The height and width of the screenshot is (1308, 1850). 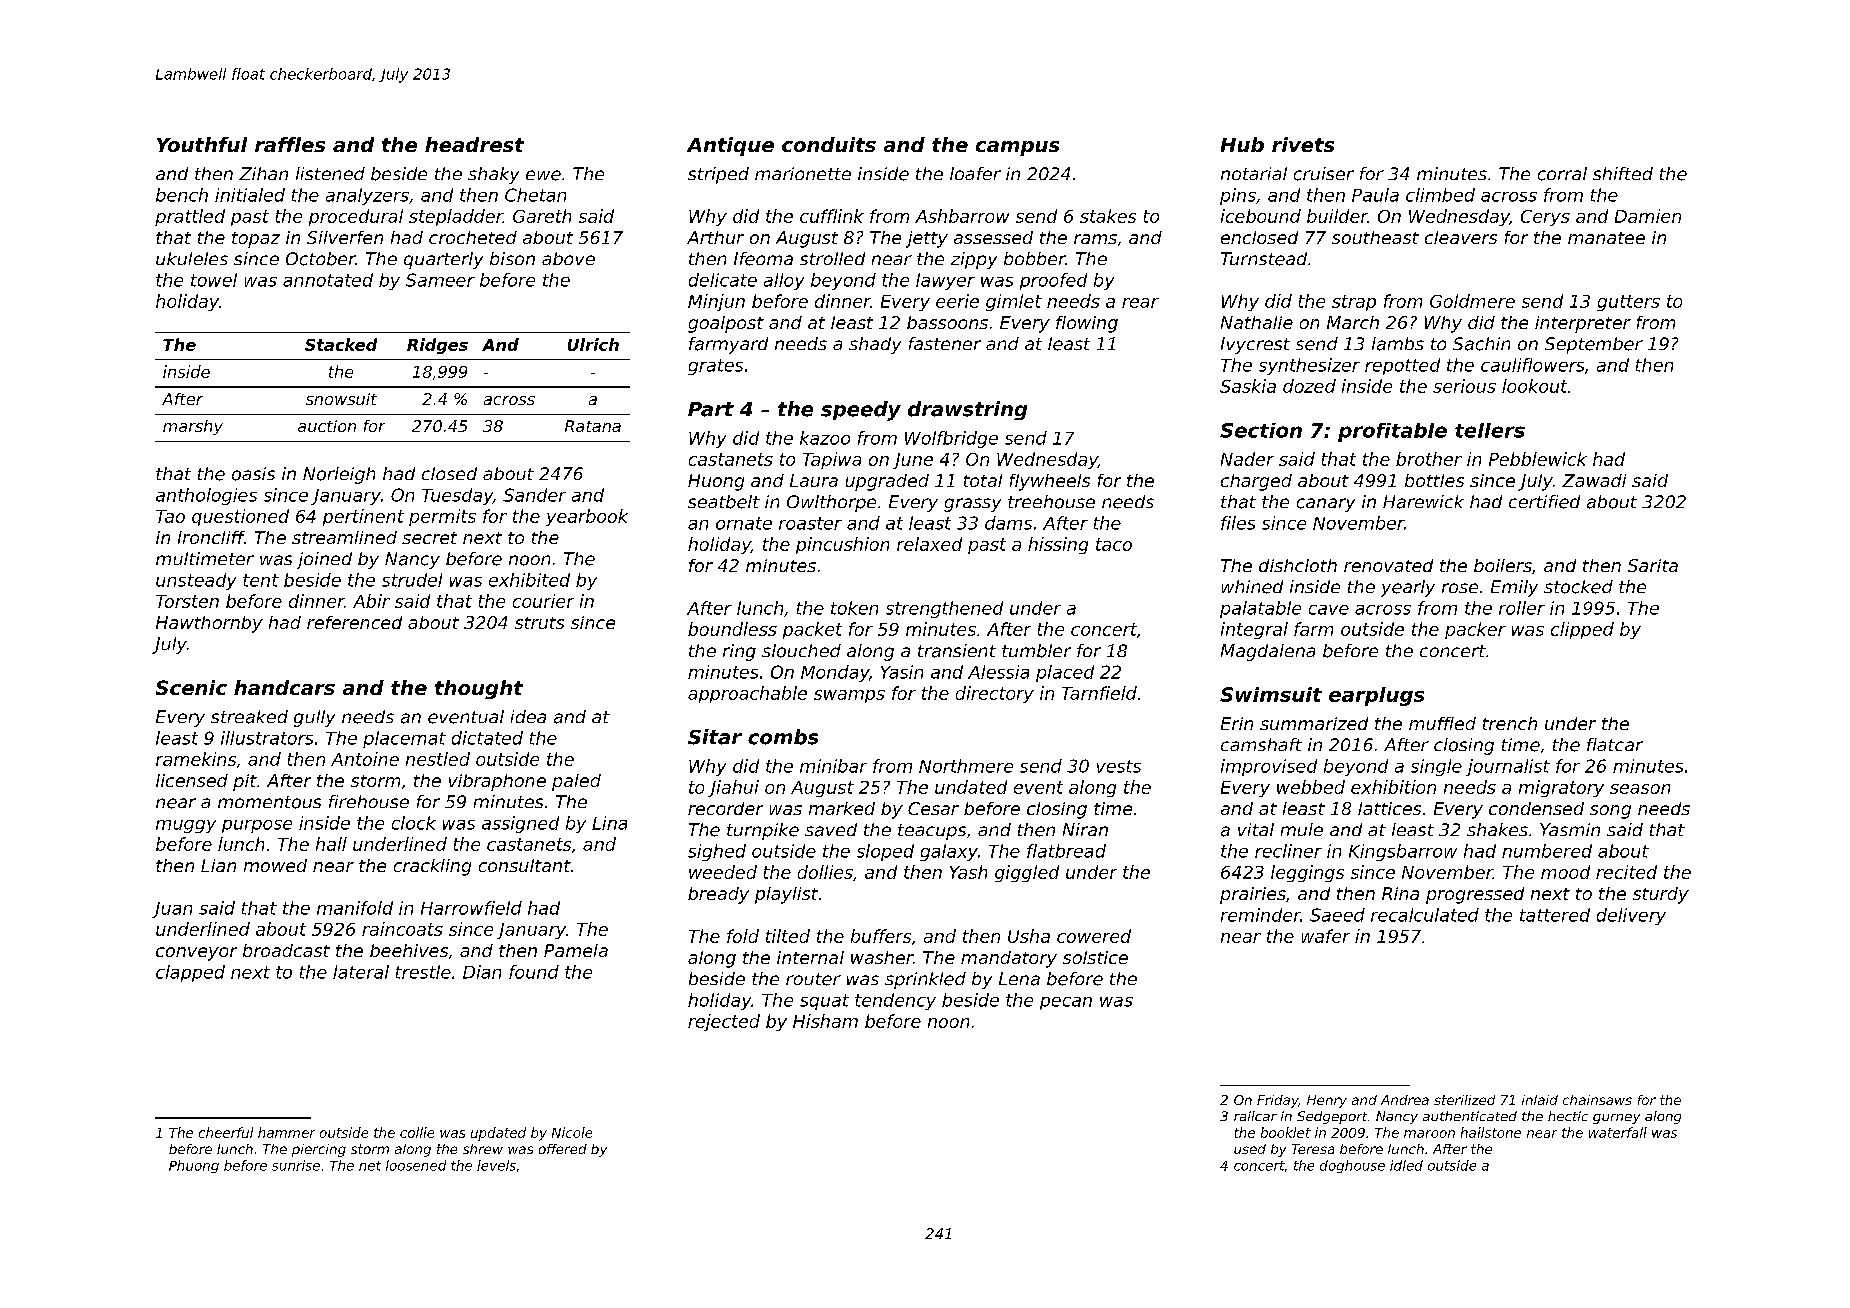 I want to click on trench, so click(x=1510, y=723).
